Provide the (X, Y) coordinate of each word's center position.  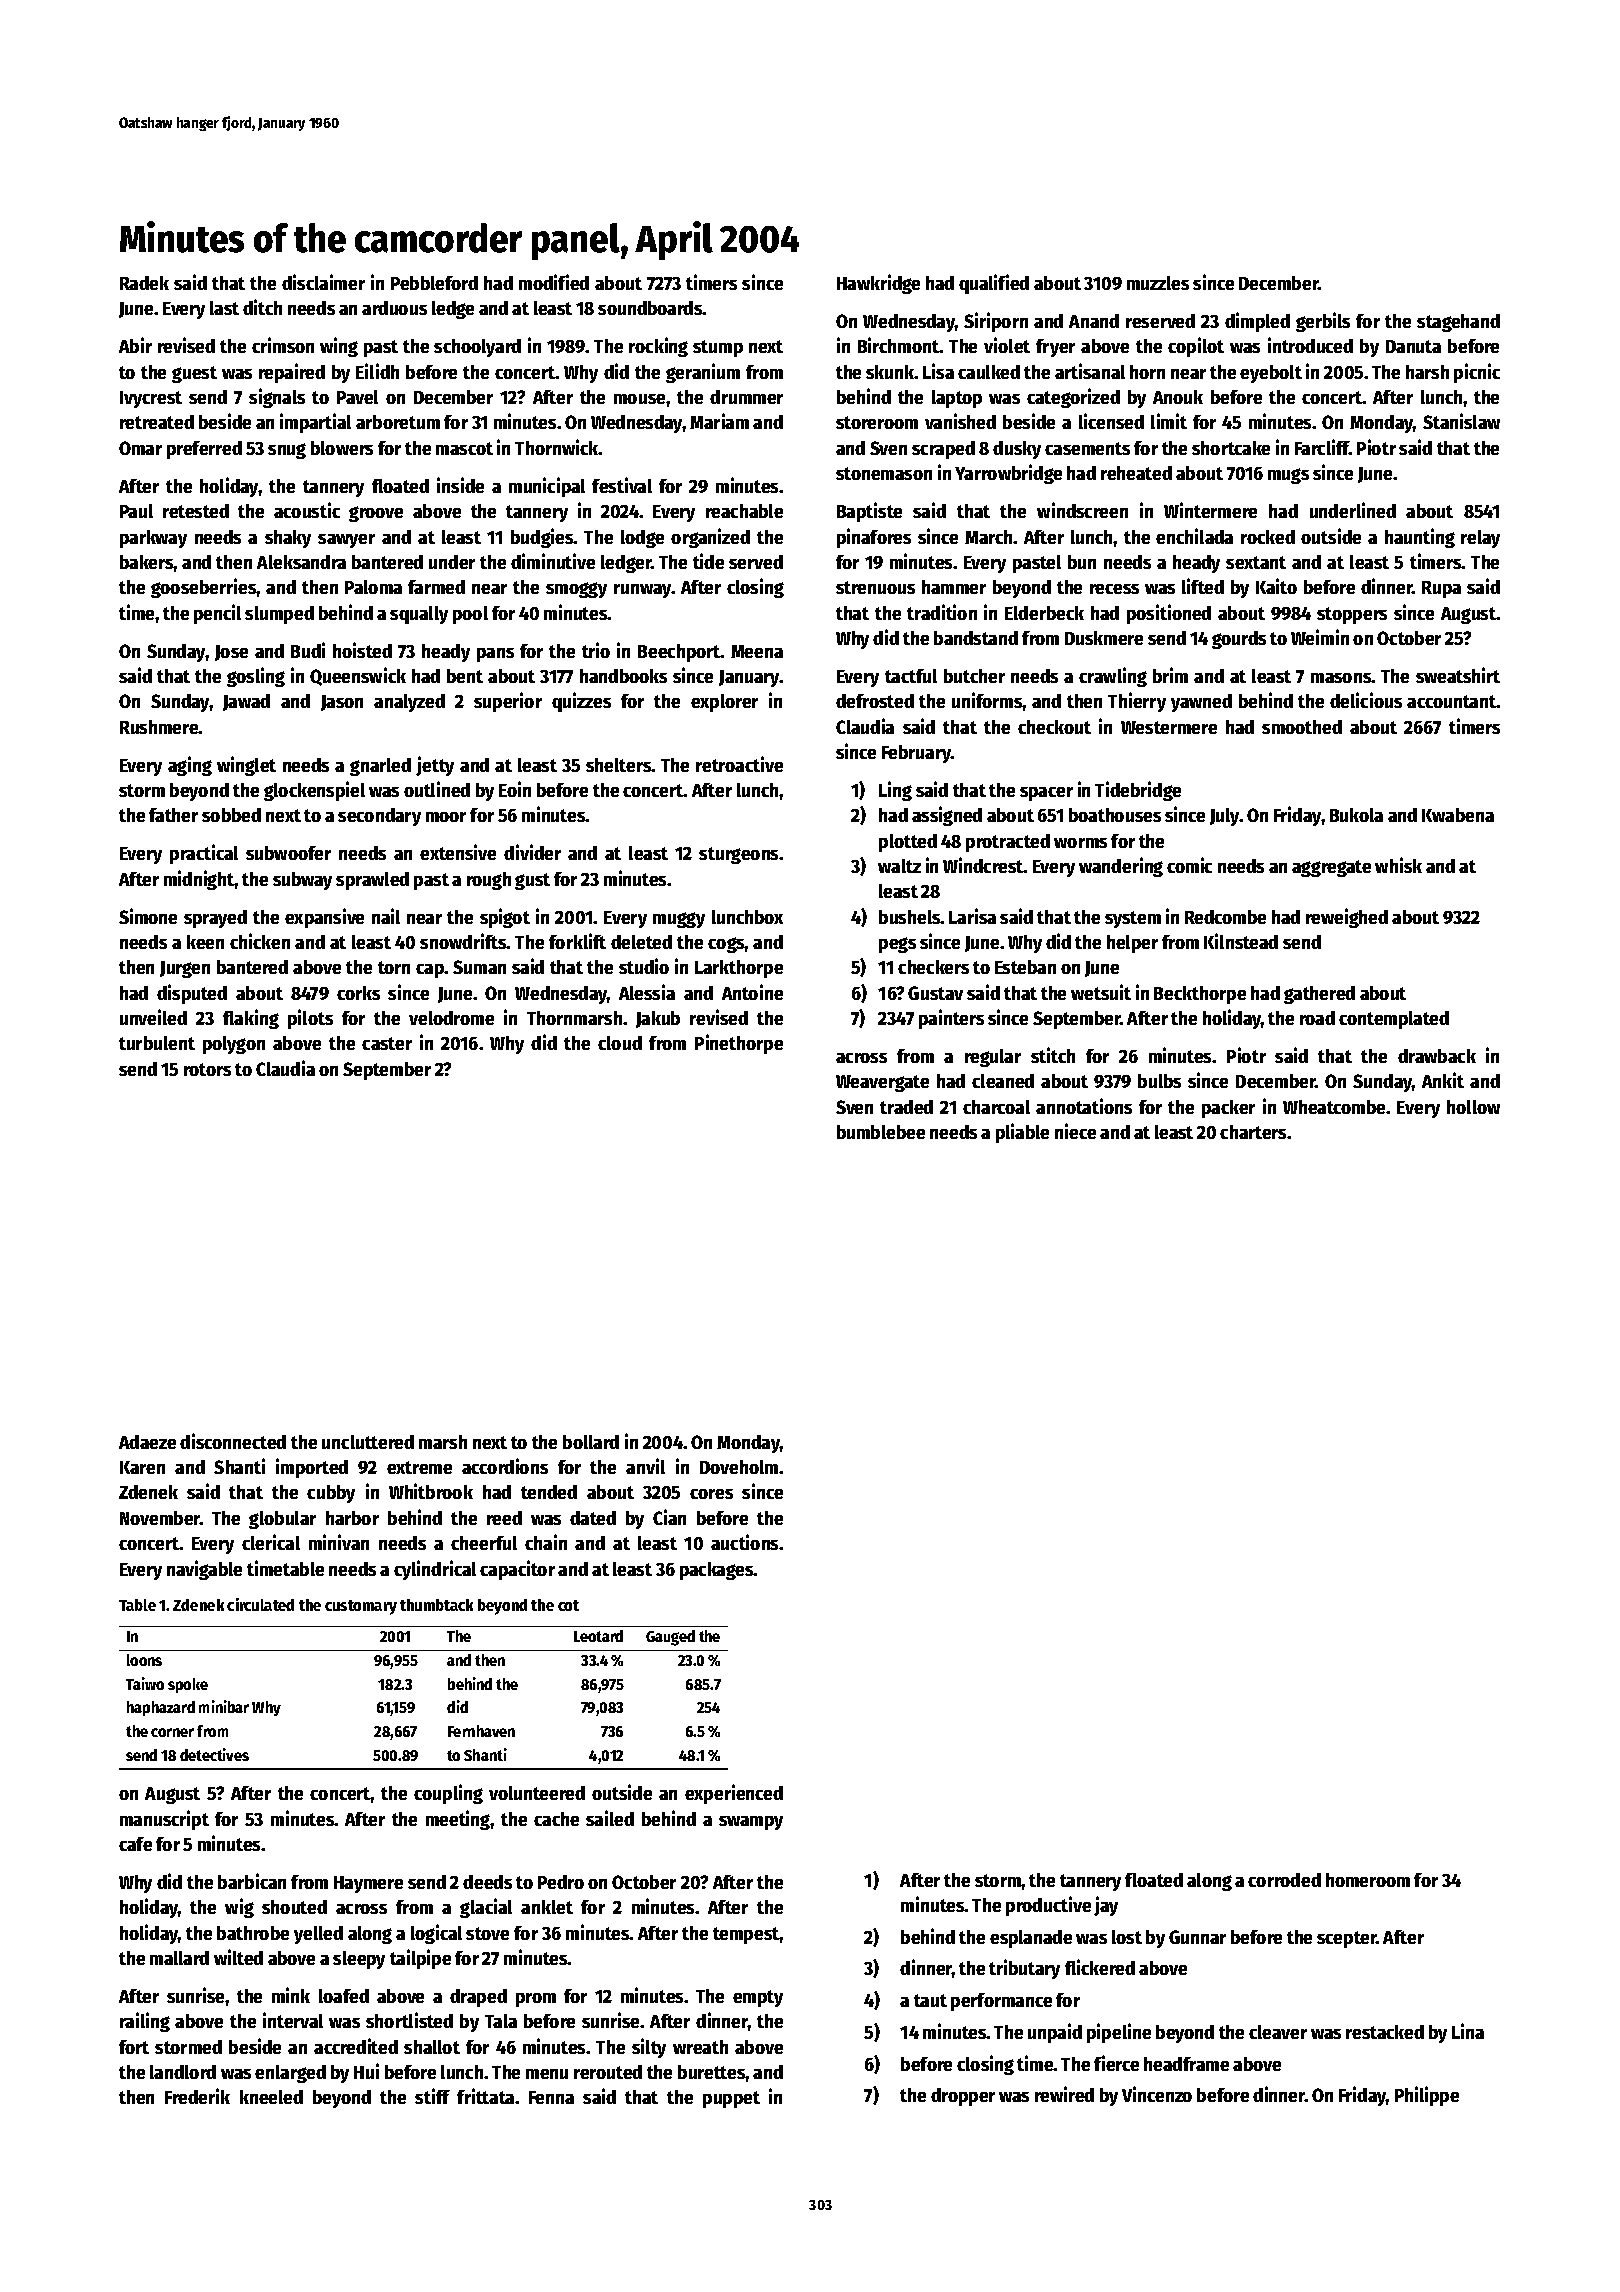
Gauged (670, 1638)
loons (144, 1660)
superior (508, 702)
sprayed (215, 919)
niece (1075, 1131)
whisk (1398, 865)
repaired (292, 373)
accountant (1452, 701)
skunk (890, 372)
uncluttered (368, 1442)
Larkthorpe (739, 969)
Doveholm (739, 1467)
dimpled (1257, 322)
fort (134, 2047)
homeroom (1368, 1880)
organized (710, 538)
